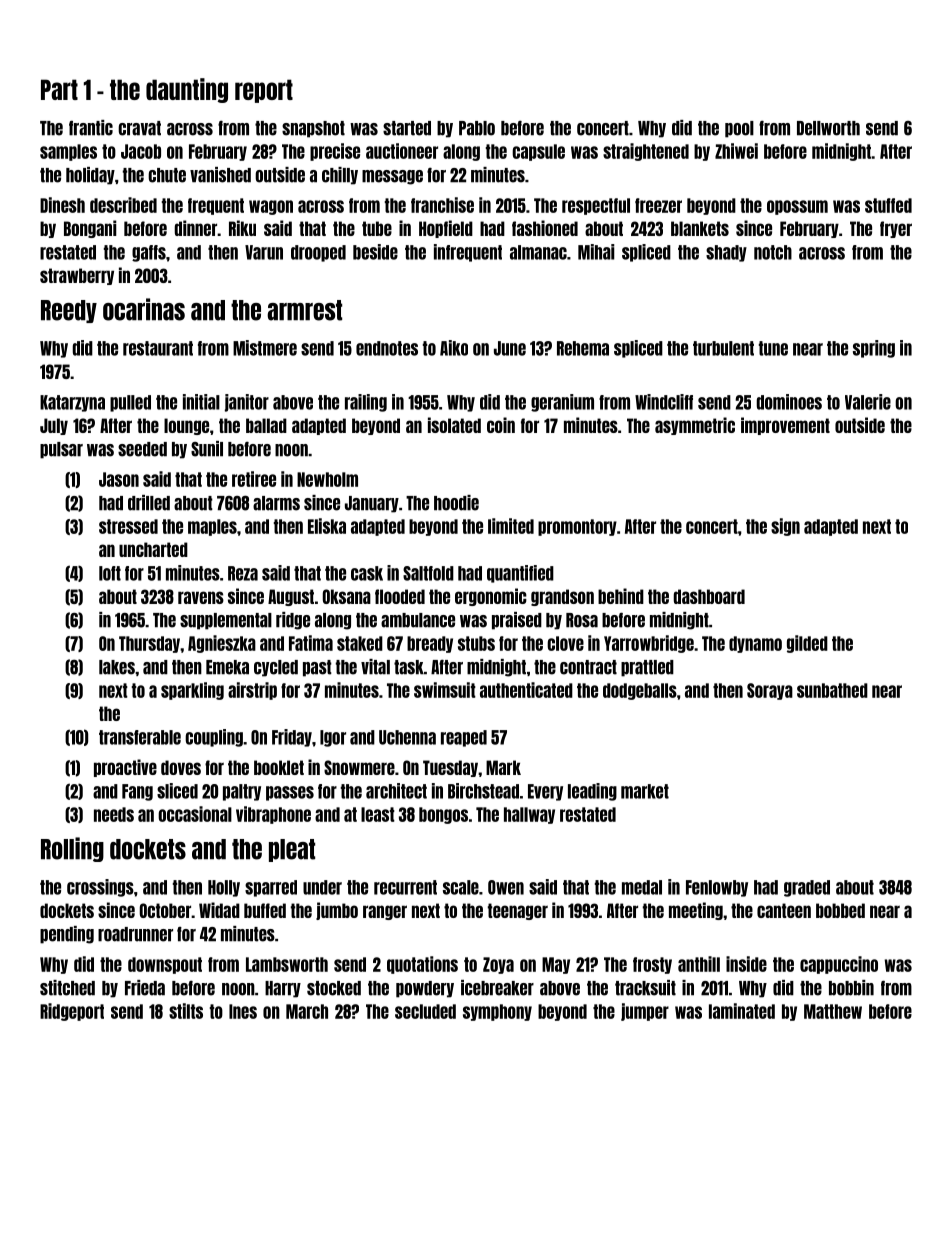  Describe the element at coordinates (645, 1012) in the page. I see `jumper` at that location.
